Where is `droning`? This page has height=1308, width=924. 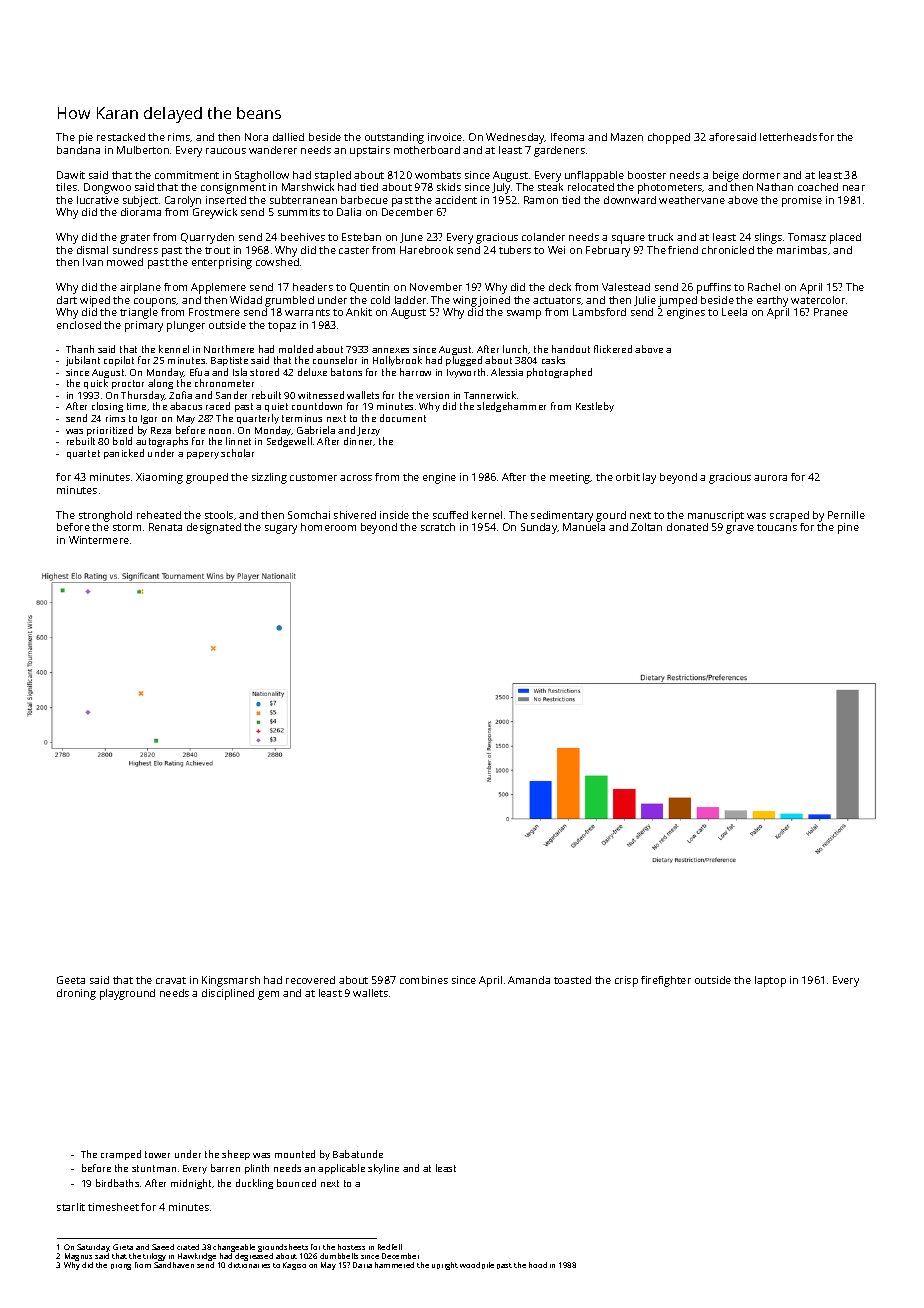
droning is located at coordinates (76, 994).
